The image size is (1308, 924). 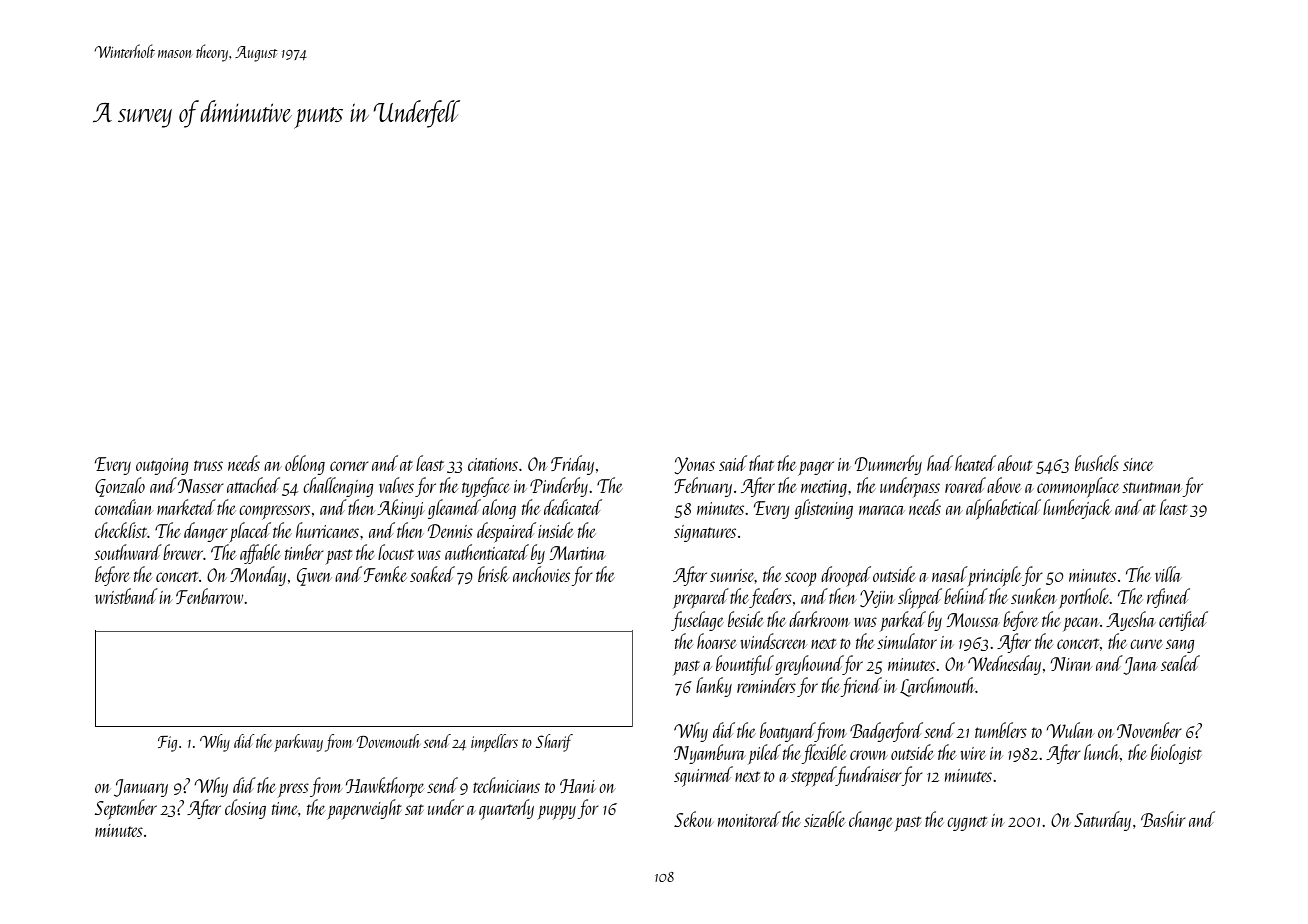 What do you see at coordinates (819, 619) in the screenshot?
I see `darkroom` at bounding box center [819, 619].
